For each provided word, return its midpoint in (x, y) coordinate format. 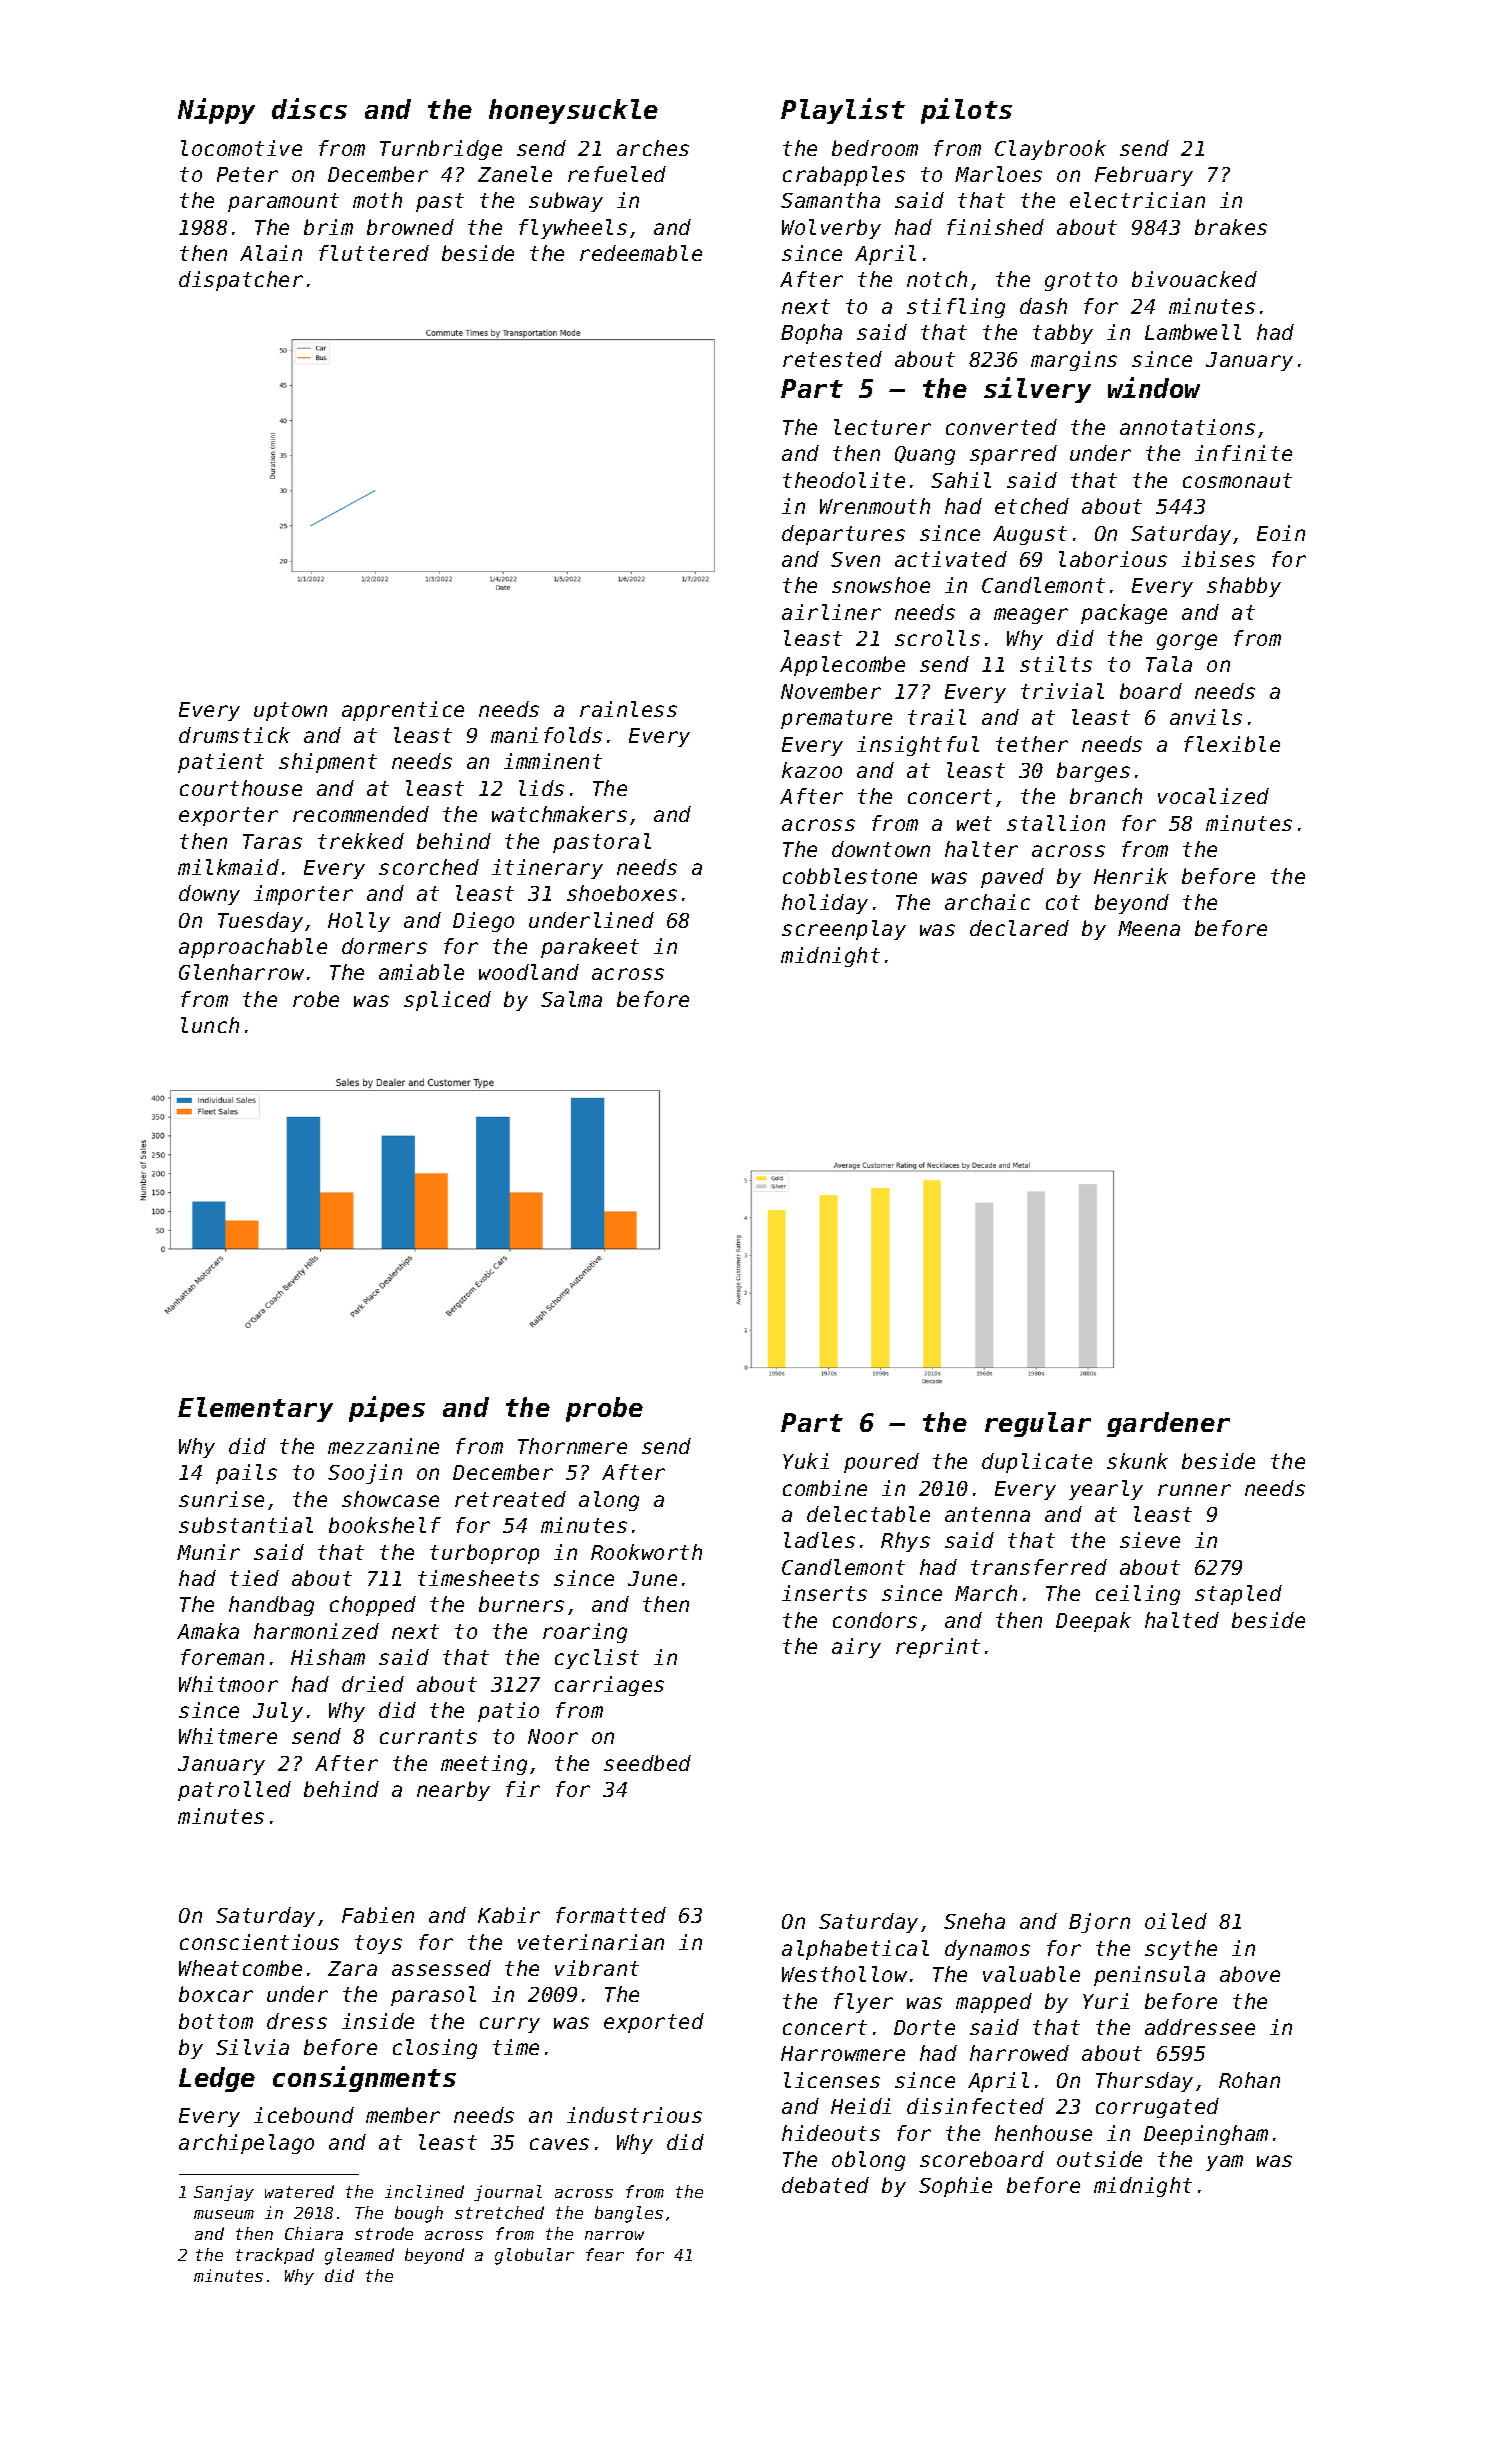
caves (559, 2144)
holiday (825, 904)
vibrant (597, 1968)
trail (937, 717)
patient (221, 763)
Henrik (1131, 876)
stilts (1056, 664)
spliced (447, 1001)
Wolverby (831, 229)
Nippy (216, 111)
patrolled (234, 1791)
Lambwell (1193, 332)
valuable (1031, 1974)
